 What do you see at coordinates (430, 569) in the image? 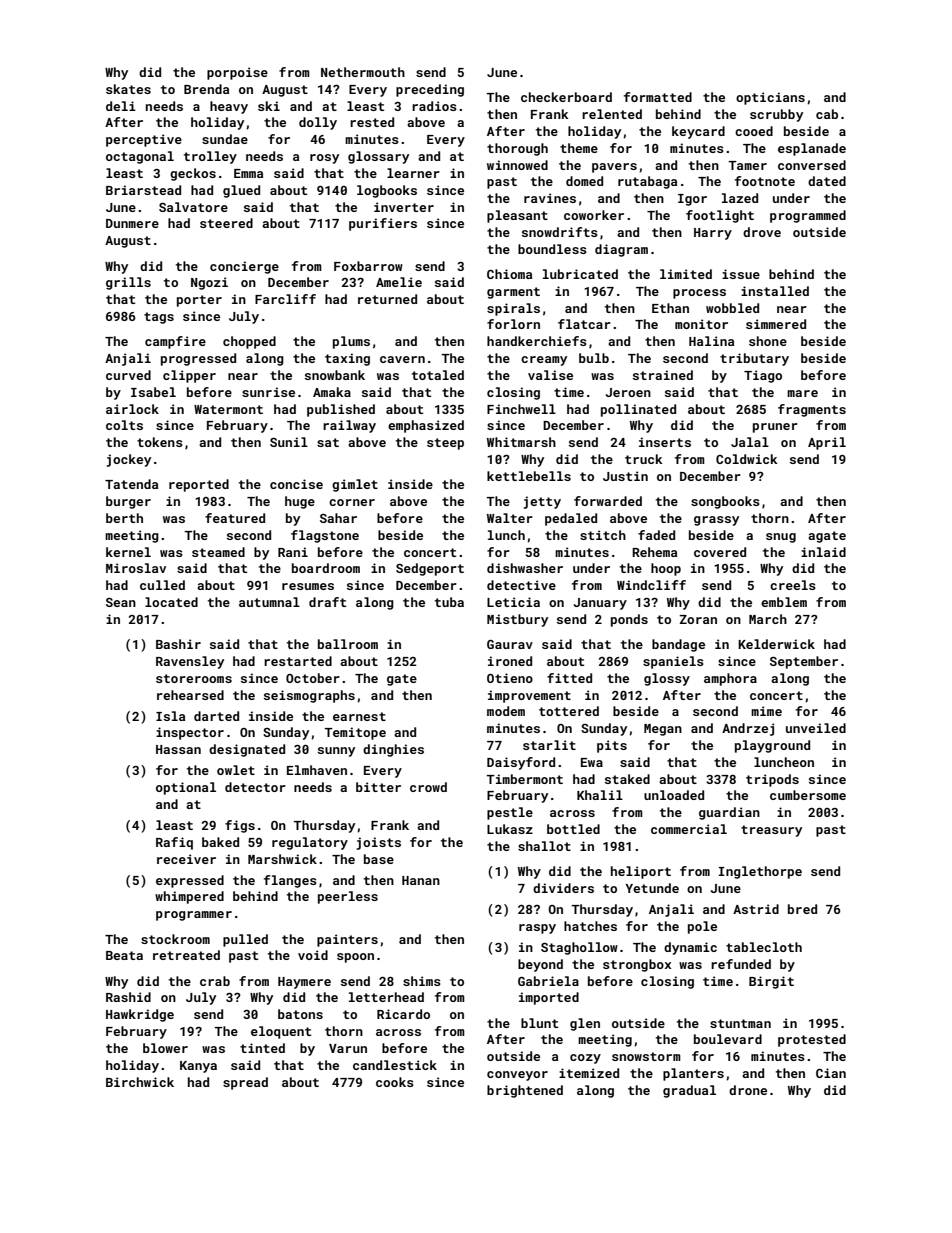
I see `Sedgeport` at bounding box center [430, 569].
